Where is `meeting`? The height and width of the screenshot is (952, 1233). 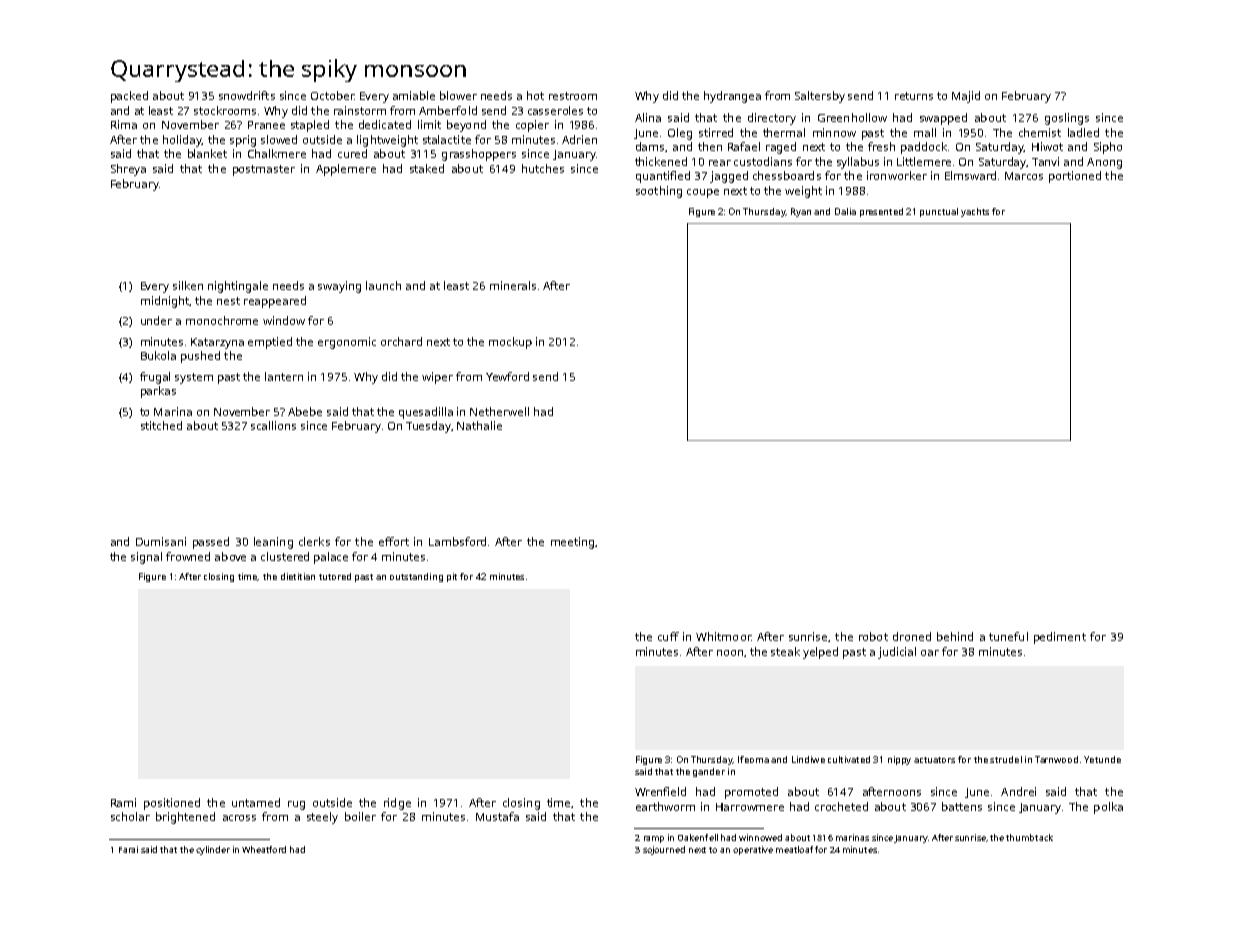 meeting is located at coordinates (572, 543).
